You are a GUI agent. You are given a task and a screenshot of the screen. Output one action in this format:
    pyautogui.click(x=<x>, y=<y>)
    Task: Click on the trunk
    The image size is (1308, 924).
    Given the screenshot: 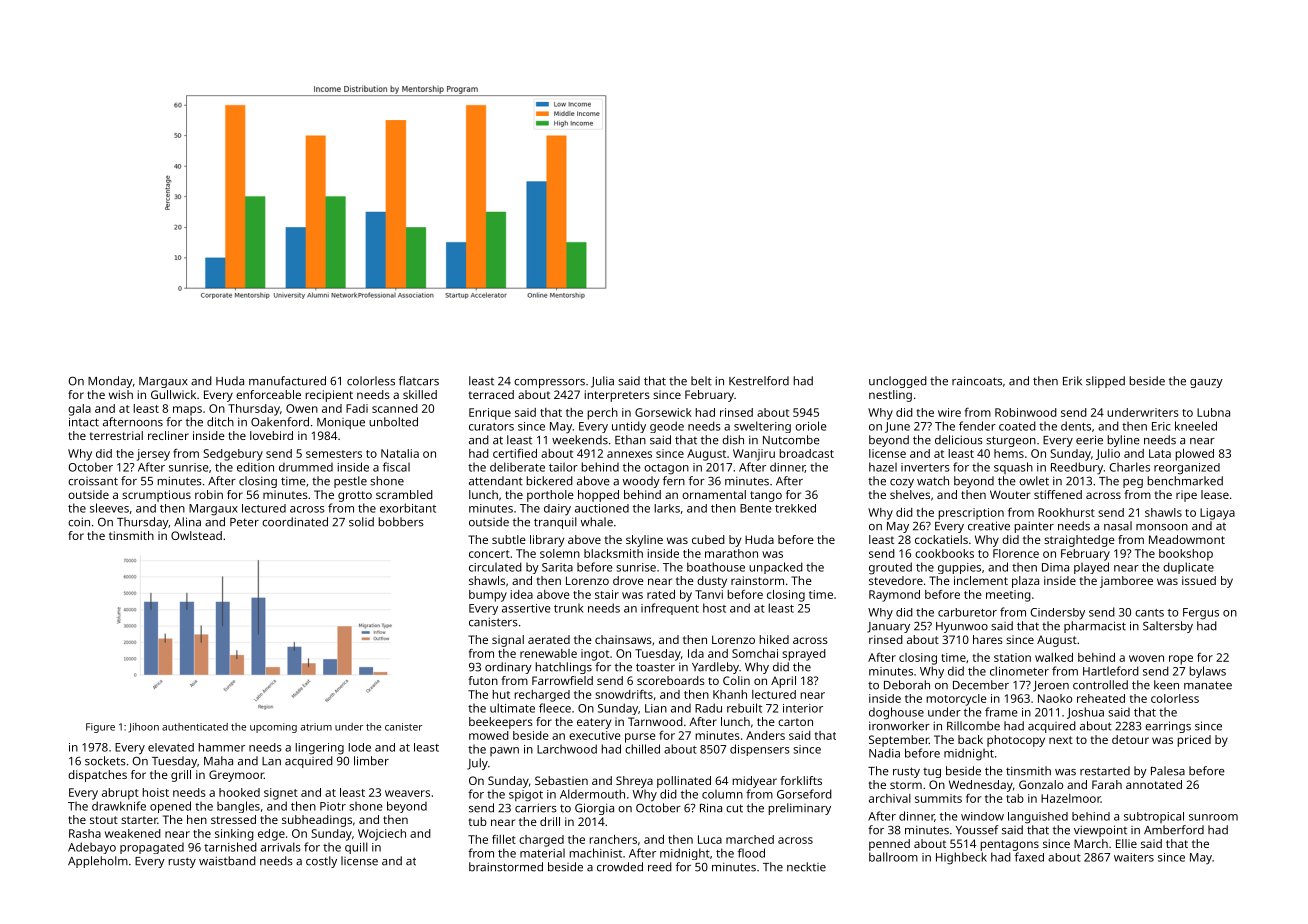 What is the action you would take?
    pyautogui.click(x=569, y=608)
